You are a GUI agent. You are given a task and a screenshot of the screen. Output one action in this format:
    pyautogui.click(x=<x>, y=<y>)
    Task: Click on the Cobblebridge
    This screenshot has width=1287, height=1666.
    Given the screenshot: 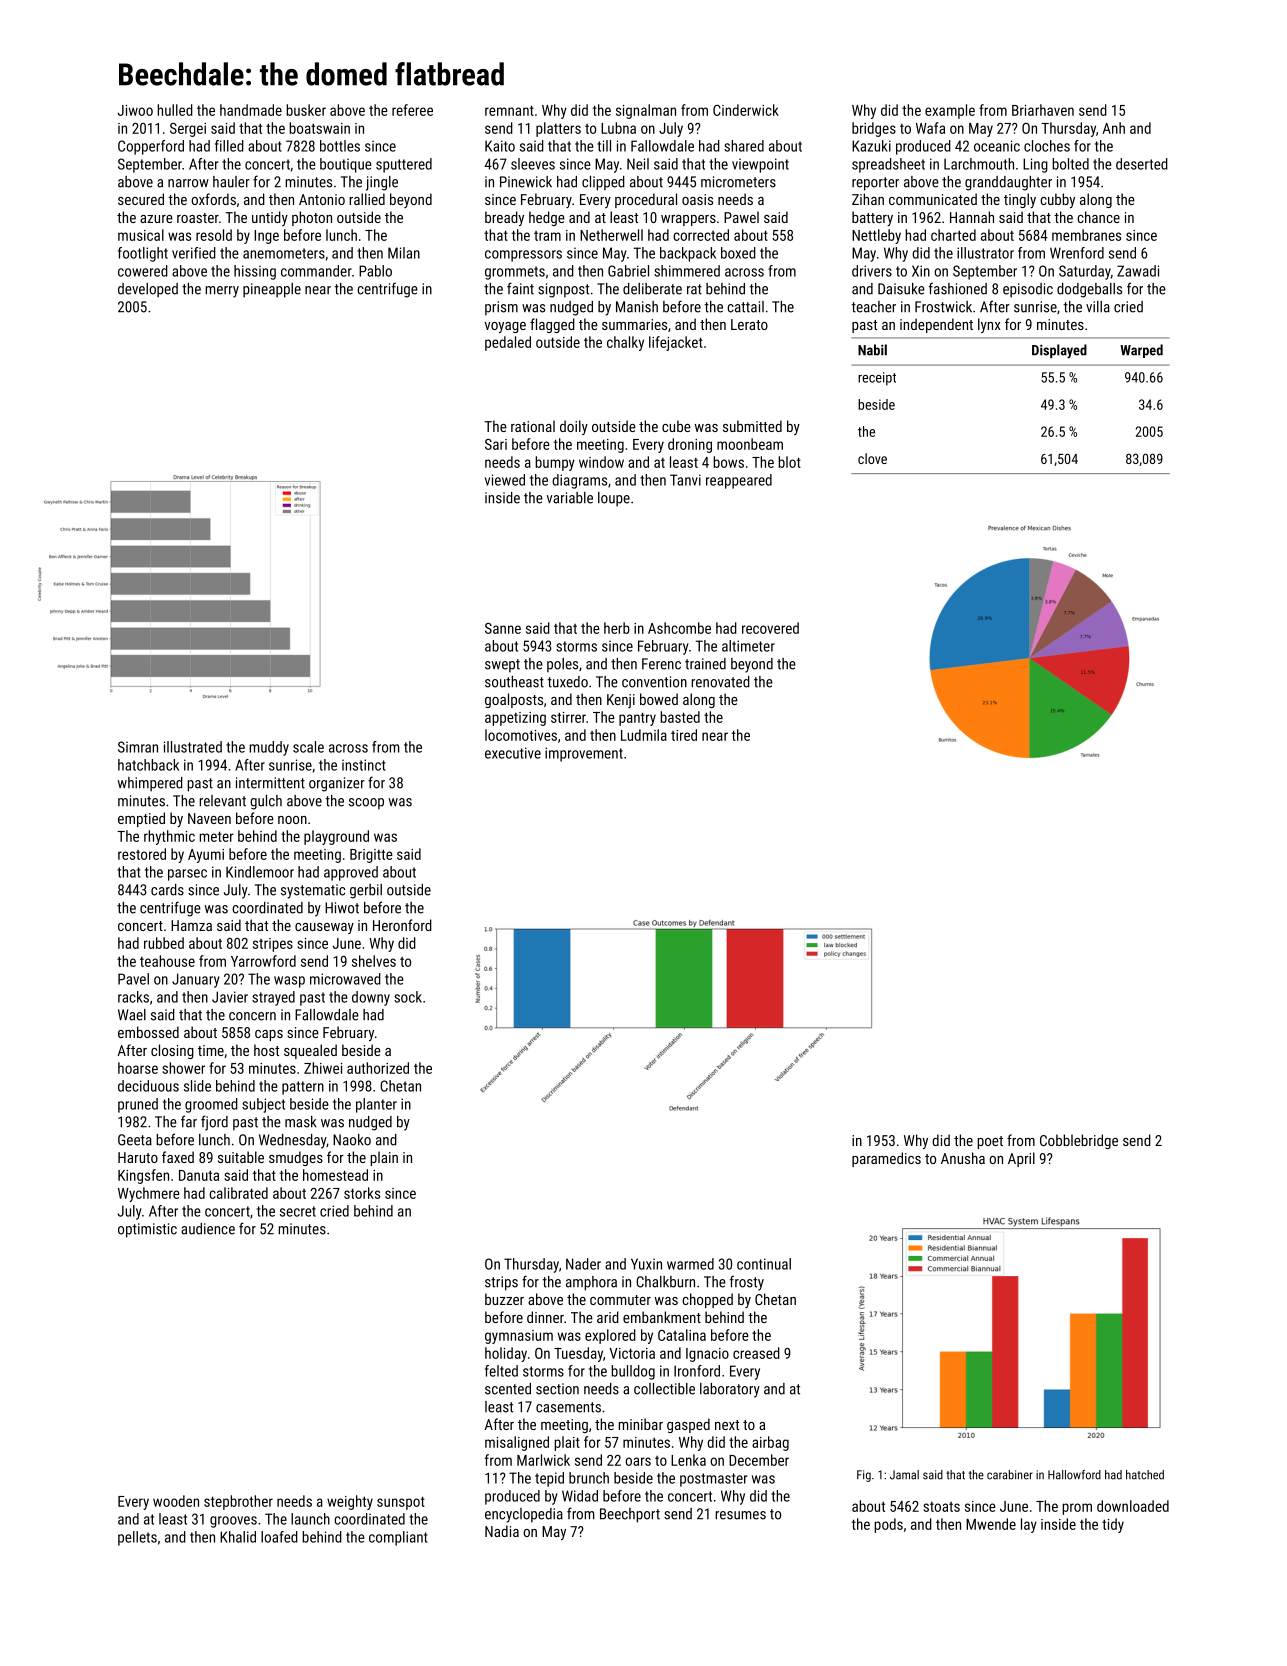 What is the action you would take?
    pyautogui.click(x=1079, y=1141)
